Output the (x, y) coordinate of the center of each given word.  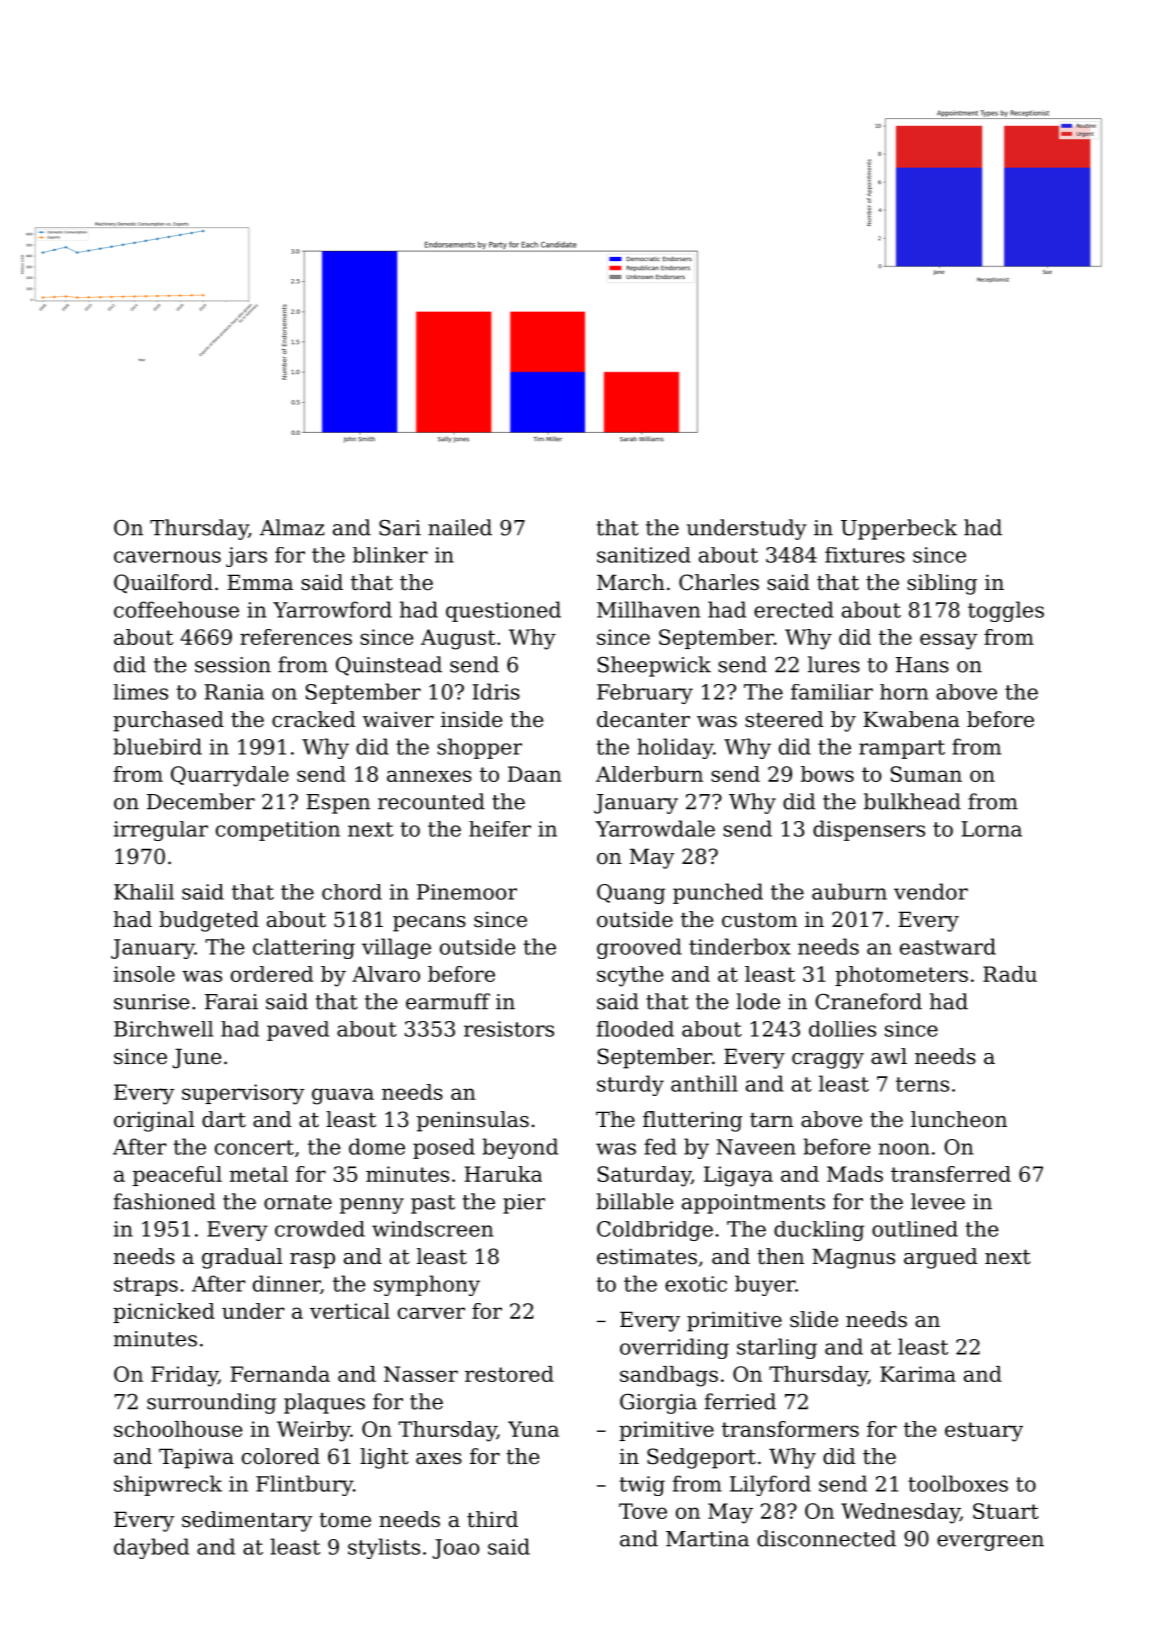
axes (439, 1459)
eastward (948, 946)
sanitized (644, 555)
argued (941, 1258)
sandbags (669, 1376)
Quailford (163, 583)
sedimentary (247, 1521)
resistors (509, 1029)
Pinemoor (467, 892)
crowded (320, 1229)
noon (904, 1149)
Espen (338, 804)
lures (834, 664)
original (154, 1121)
